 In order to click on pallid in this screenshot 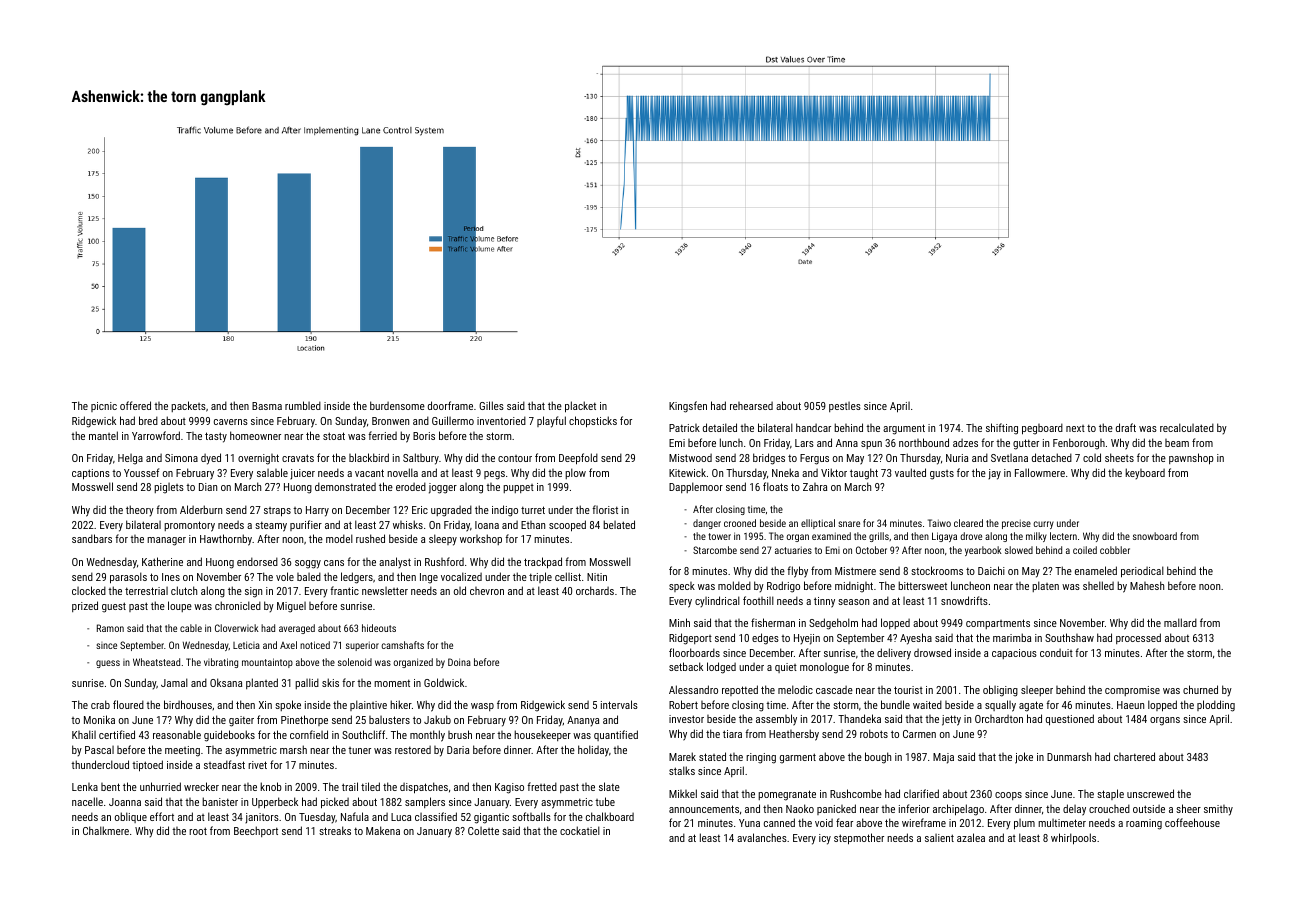, I will do `click(307, 683)`.
